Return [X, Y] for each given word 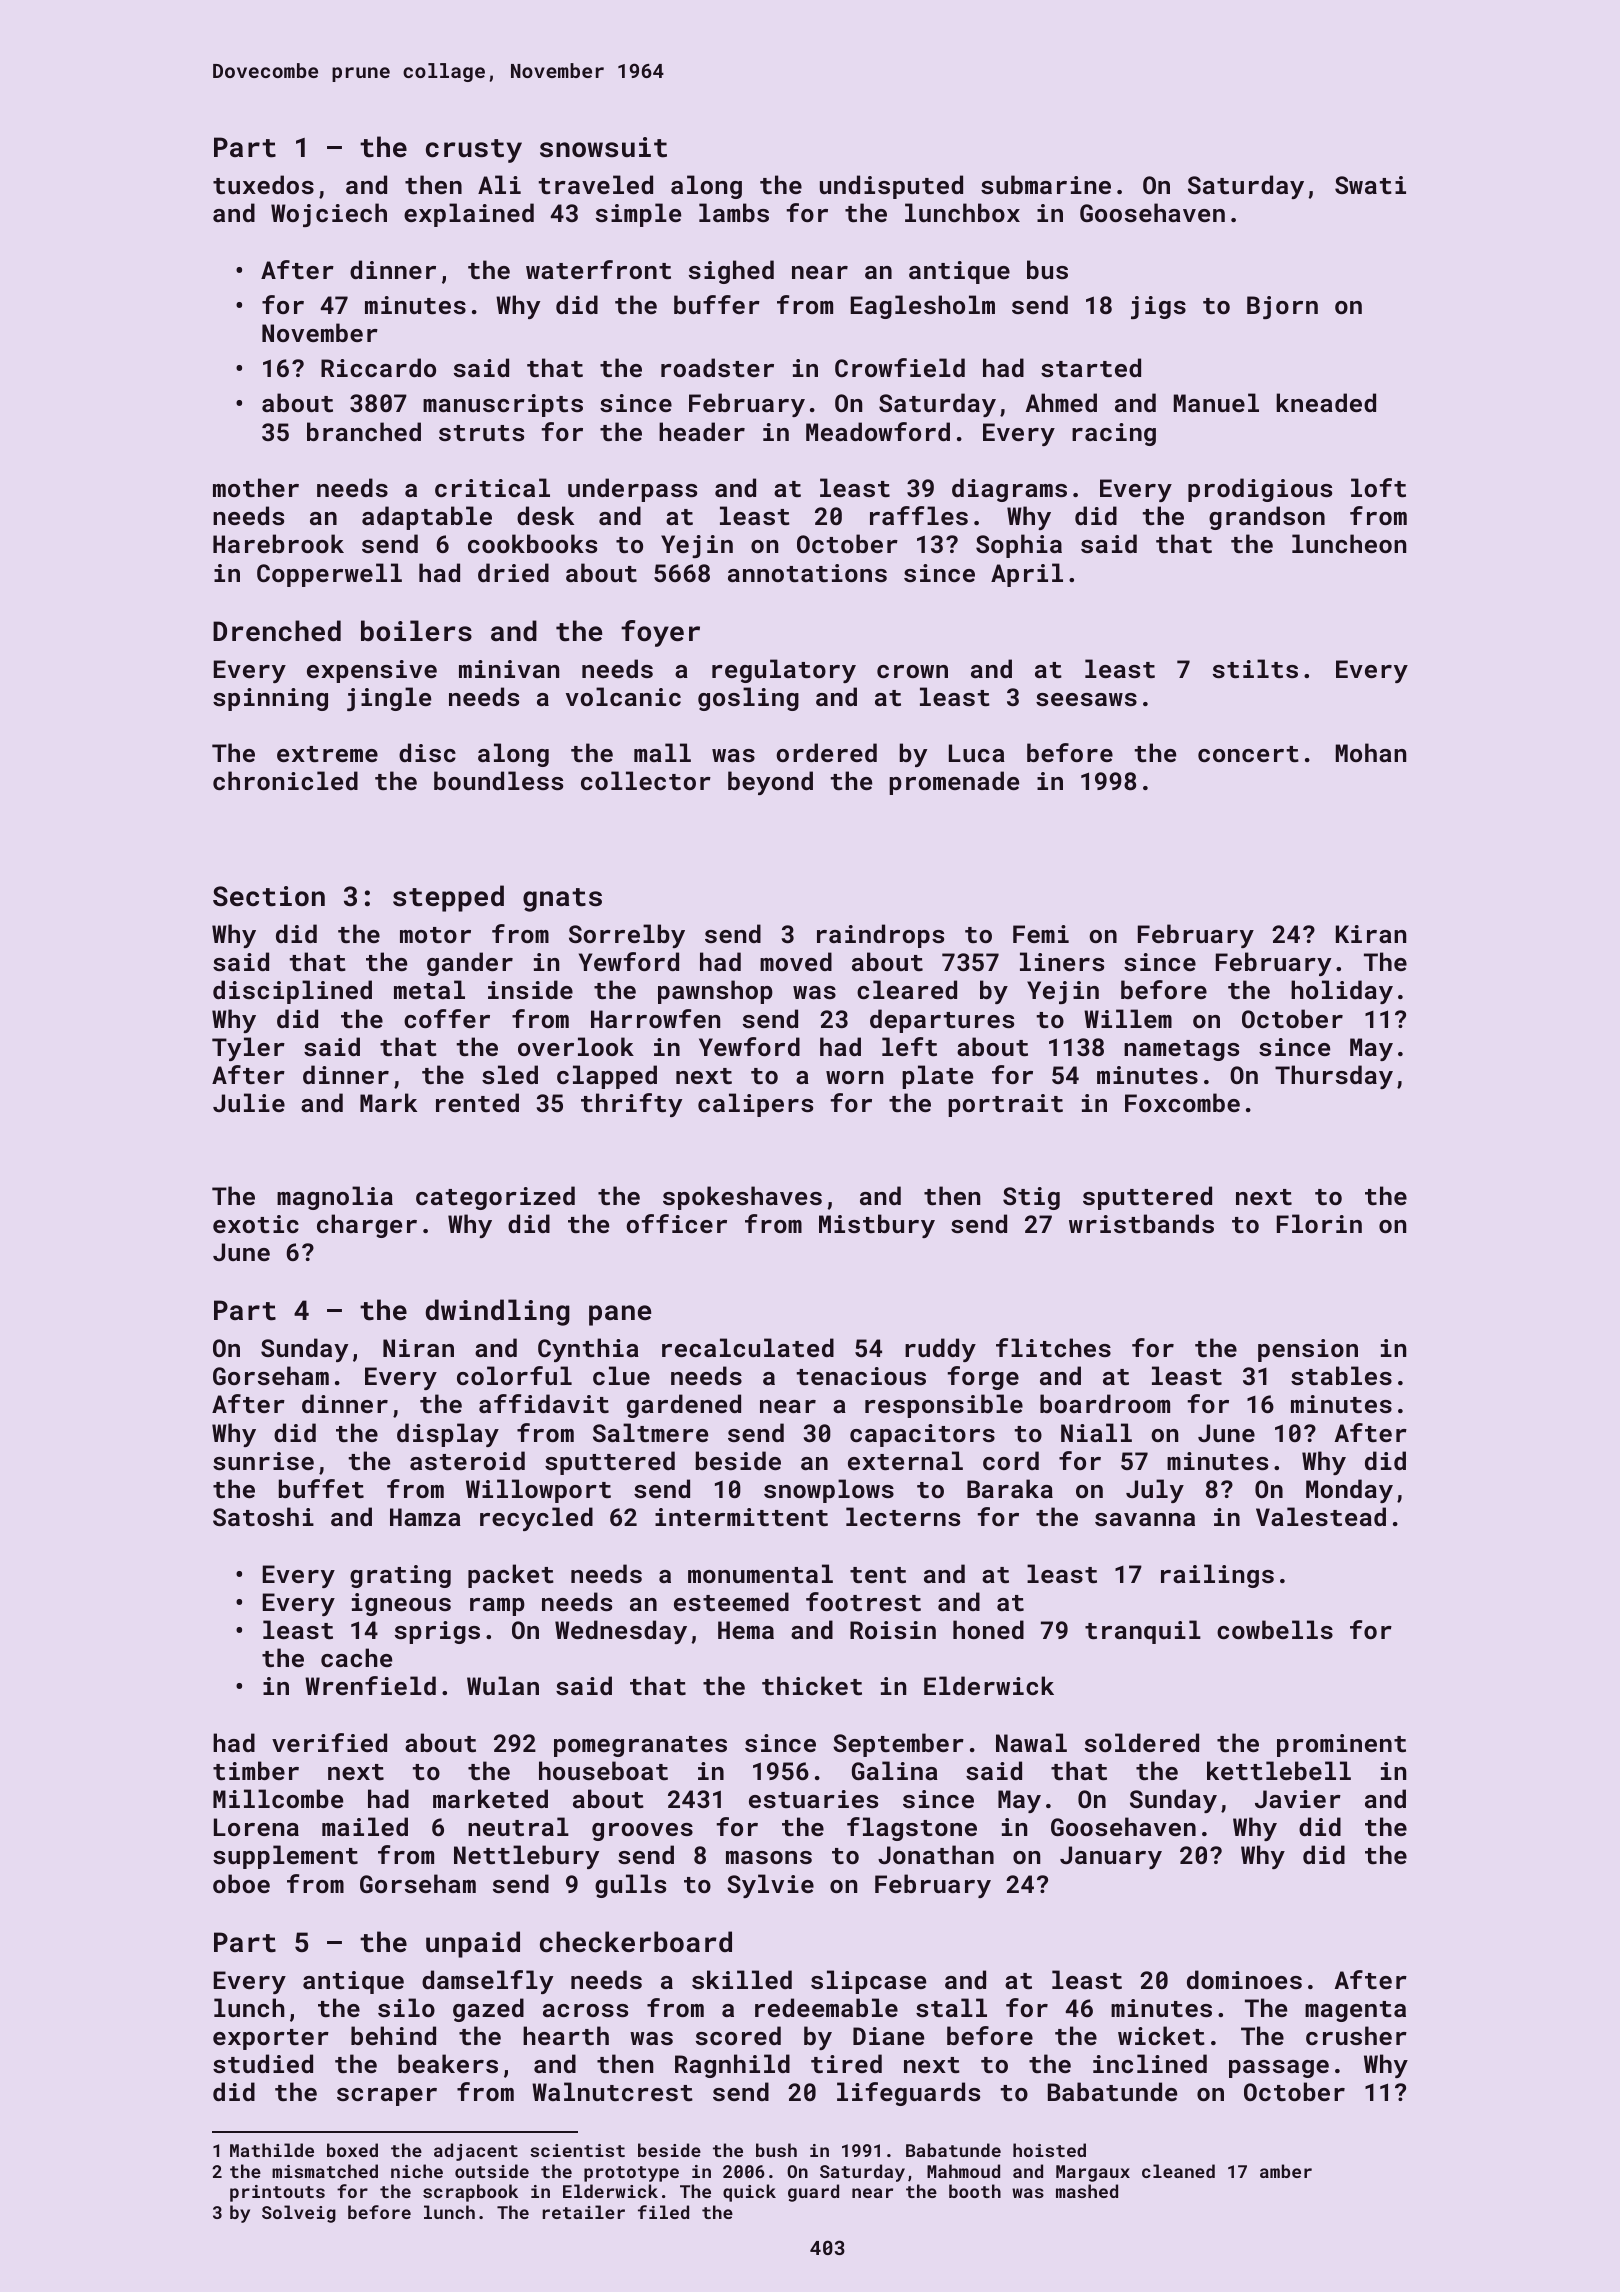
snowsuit [603, 147]
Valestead [1321, 1516]
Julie [249, 1102]
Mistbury [877, 1226]
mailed [365, 1826]
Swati [1370, 185]
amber [1286, 2171]
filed [663, 2212]
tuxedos [263, 184]
